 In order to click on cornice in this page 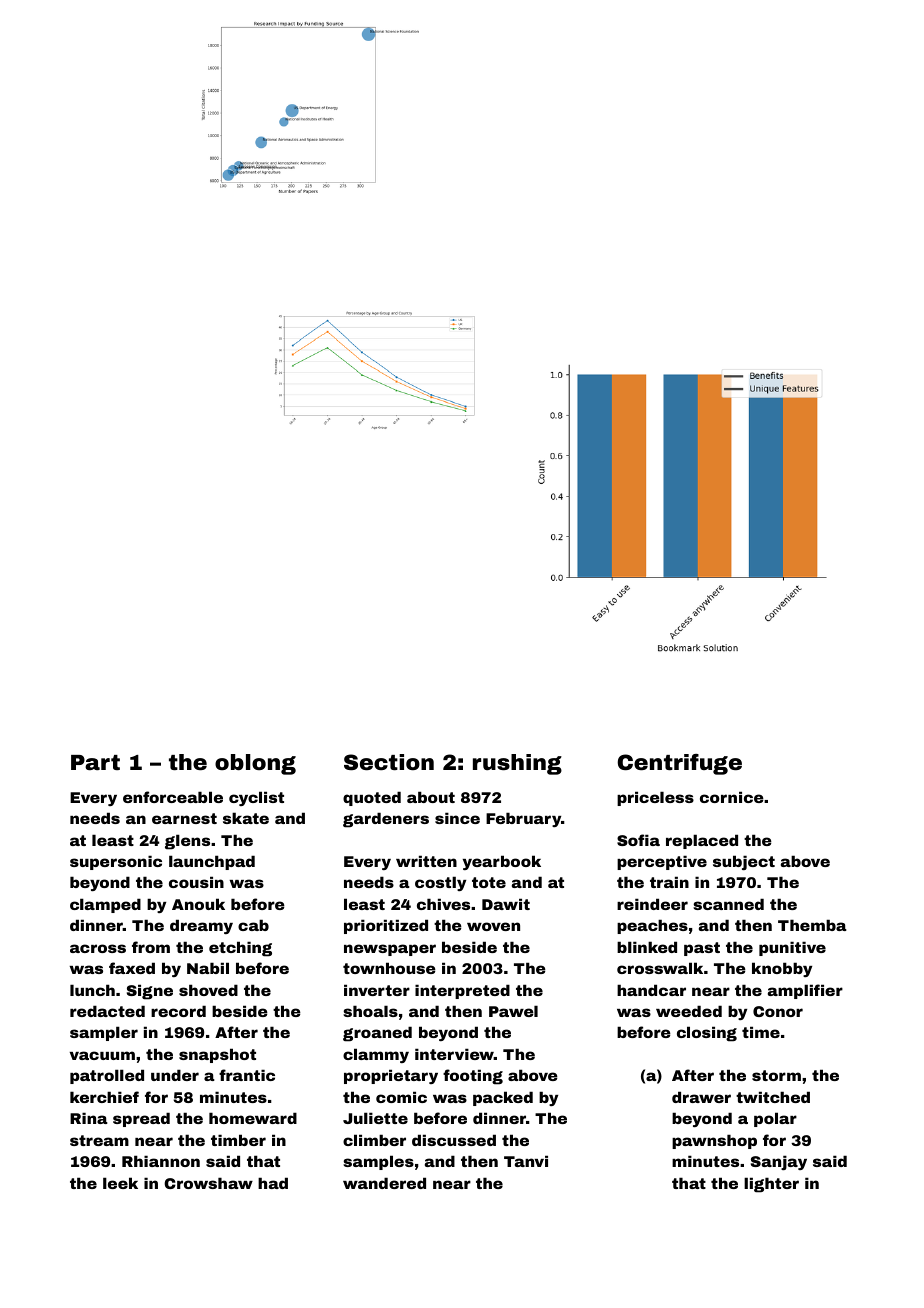, I will do `click(732, 797)`.
